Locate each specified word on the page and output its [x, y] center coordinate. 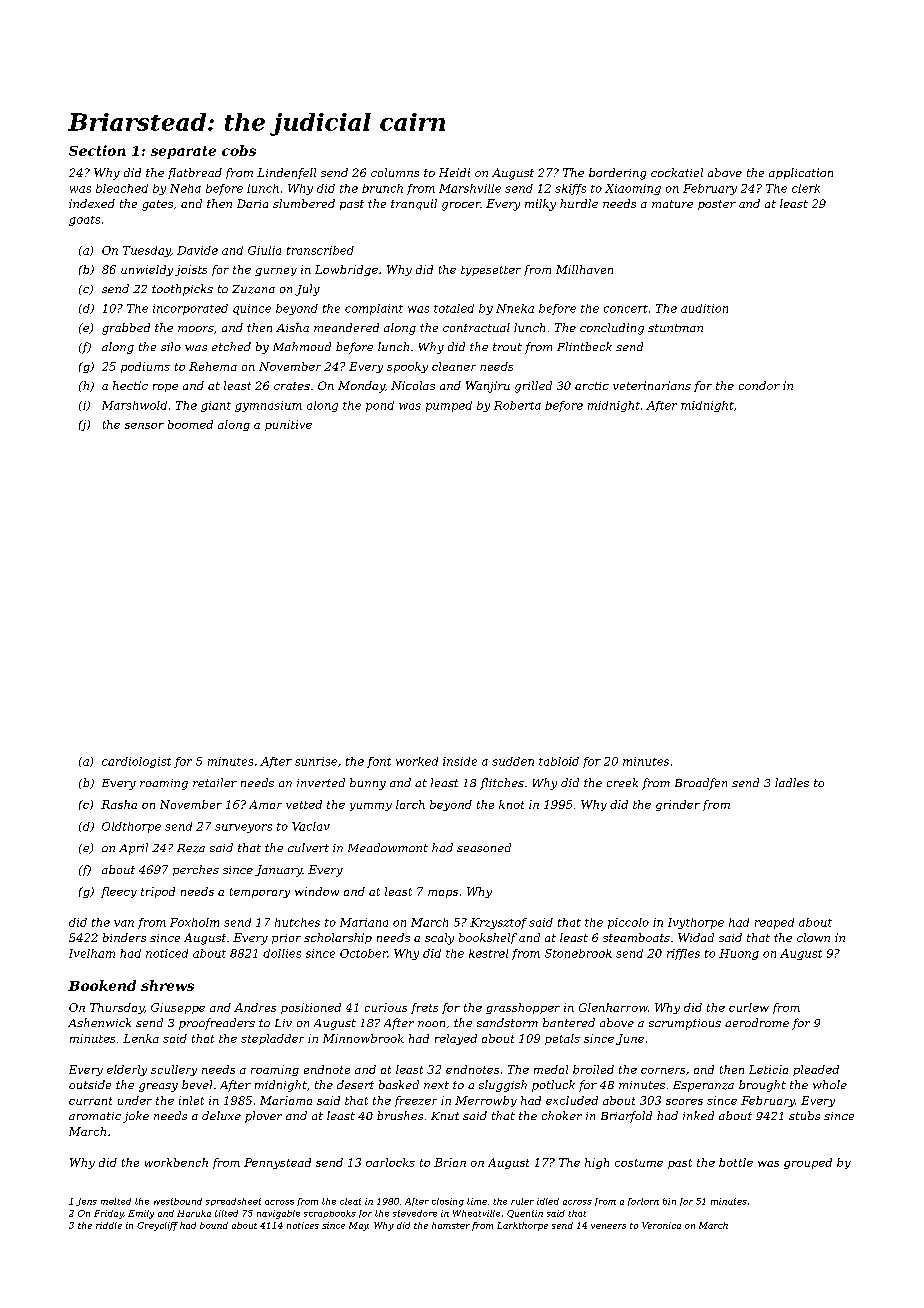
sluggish [503, 1086]
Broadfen [701, 784]
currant [90, 1101]
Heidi [454, 172]
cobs [239, 150]
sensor [144, 426]
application [801, 173]
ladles [792, 782]
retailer [215, 782]
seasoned [484, 847]
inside [460, 761]
